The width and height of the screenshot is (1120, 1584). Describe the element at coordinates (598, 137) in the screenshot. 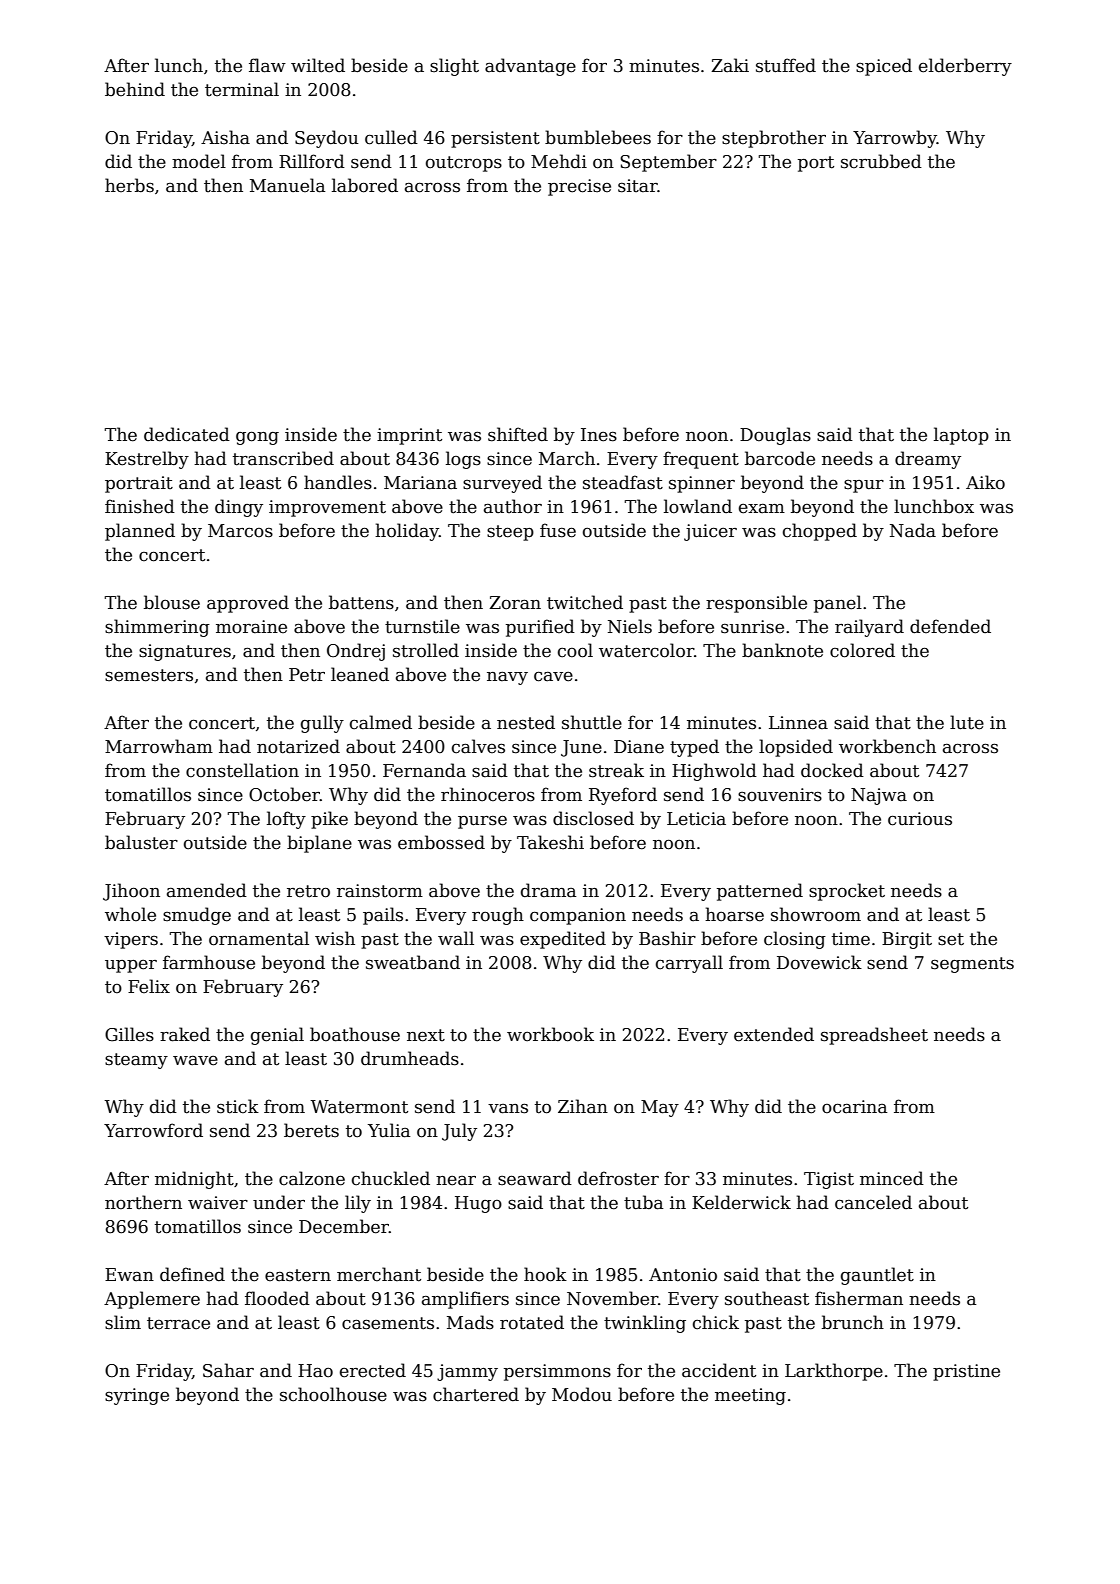

I see `bumblebees` at that location.
